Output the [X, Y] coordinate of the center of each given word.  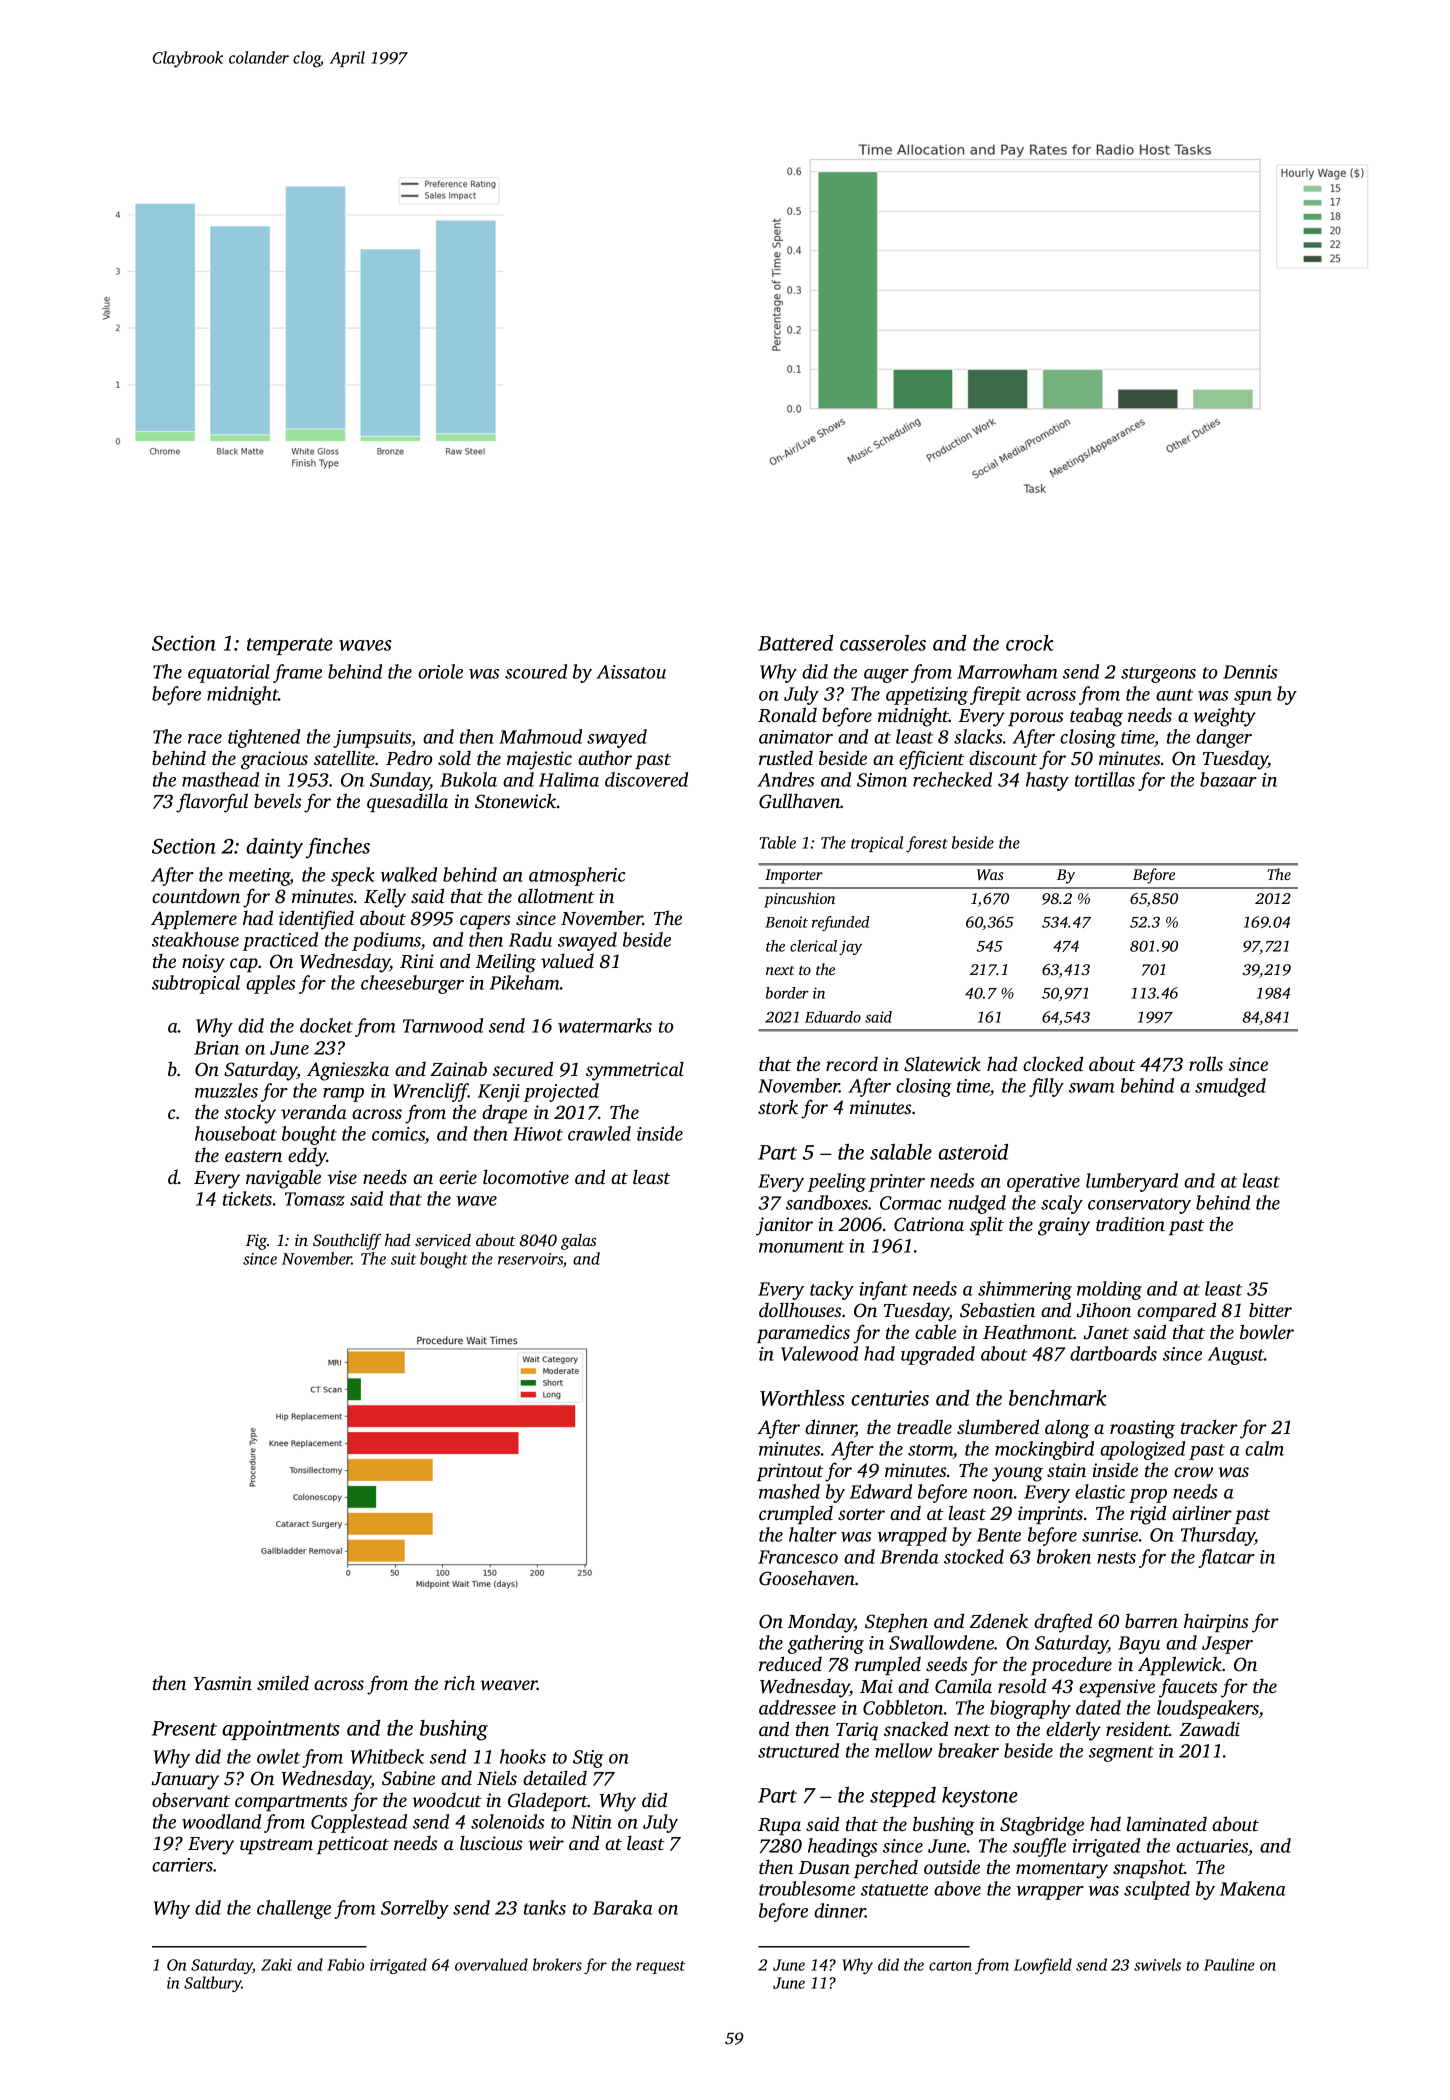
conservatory [1139, 1206]
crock [1030, 643]
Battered [795, 643]
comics [398, 1135]
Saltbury [213, 1984]
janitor [784, 1226]
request [660, 1967]
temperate [290, 646]
